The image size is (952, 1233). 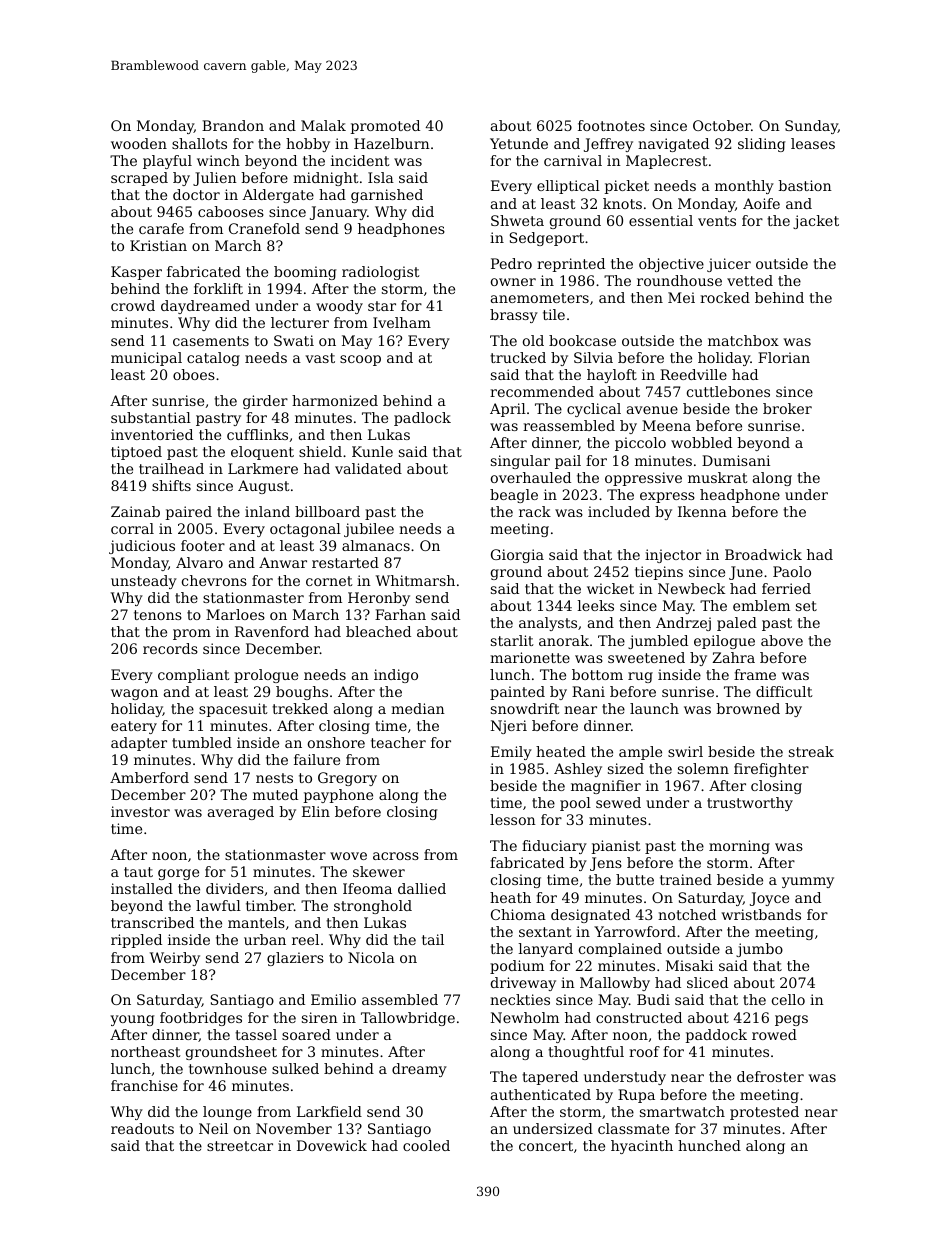 I want to click on painted, so click(x=517, y=693).
